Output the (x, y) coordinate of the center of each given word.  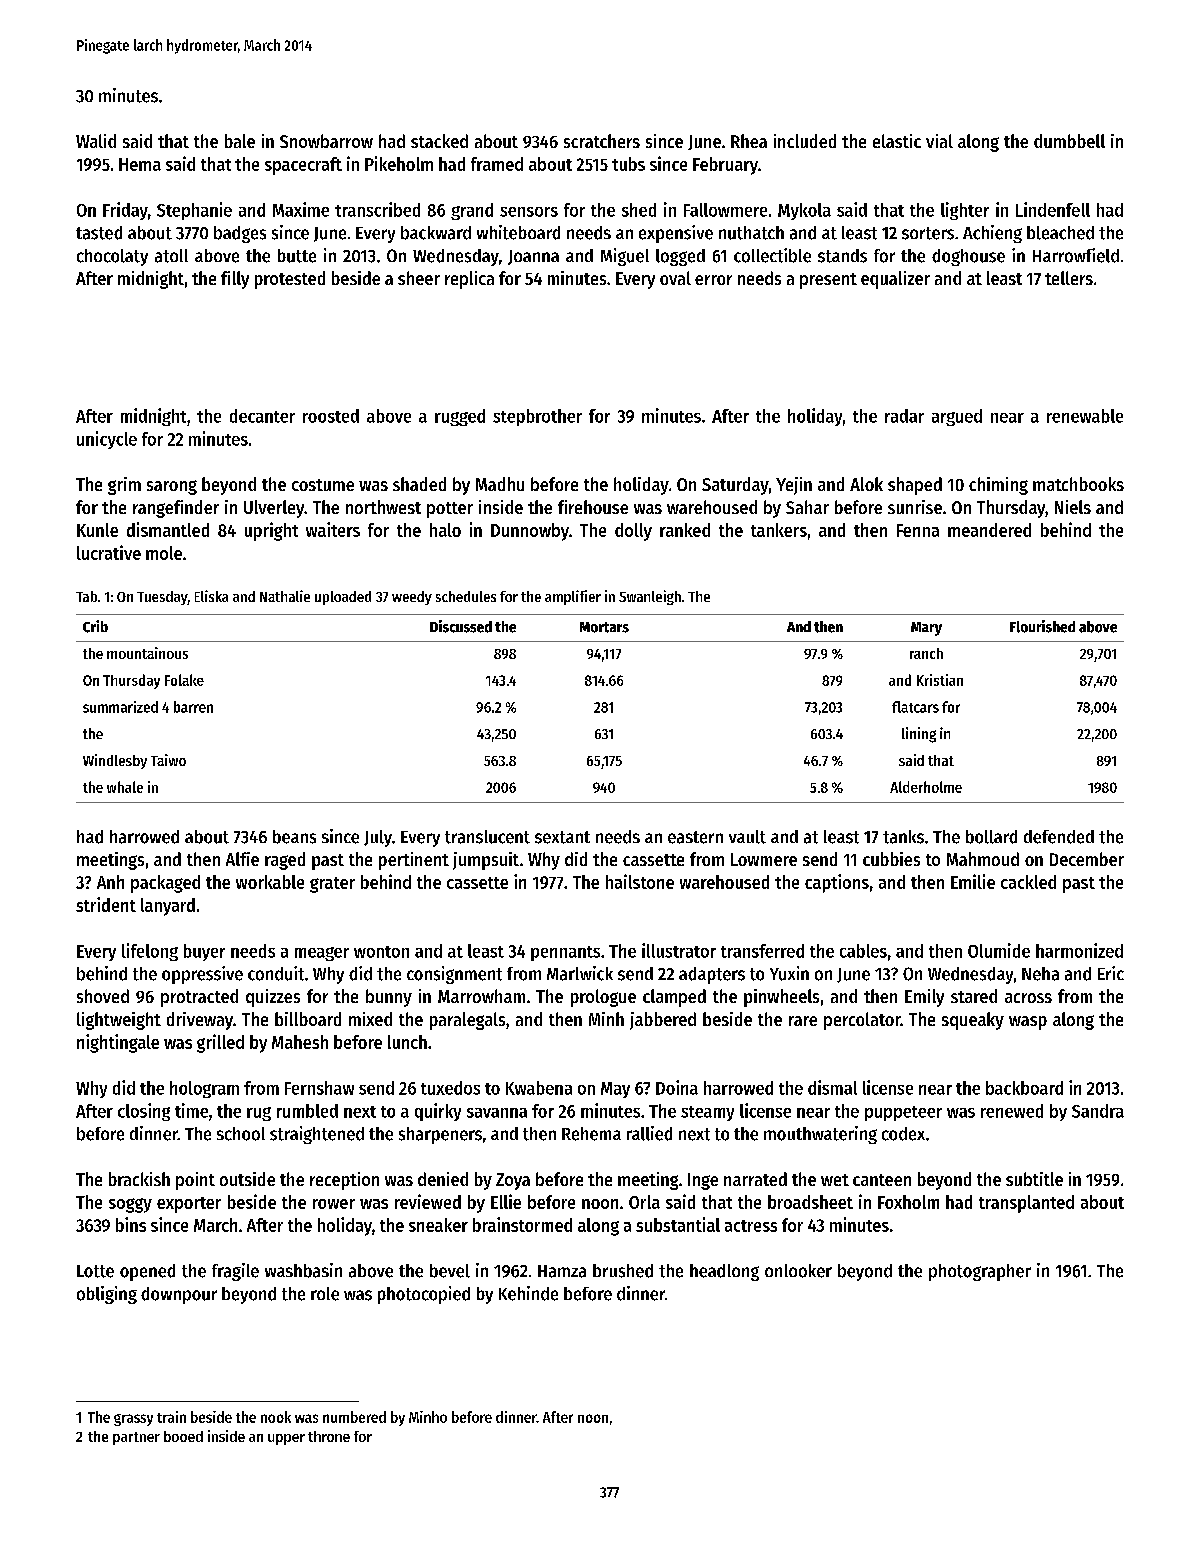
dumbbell (1069, 141)
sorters (928, 233)
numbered (354, 1417)
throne (329, 1436)
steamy (707, 1113)
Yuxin (789, 973)
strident (106, 904)
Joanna (533, 257)
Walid (96, 141)
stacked (439, 141)
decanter (262, 416)
